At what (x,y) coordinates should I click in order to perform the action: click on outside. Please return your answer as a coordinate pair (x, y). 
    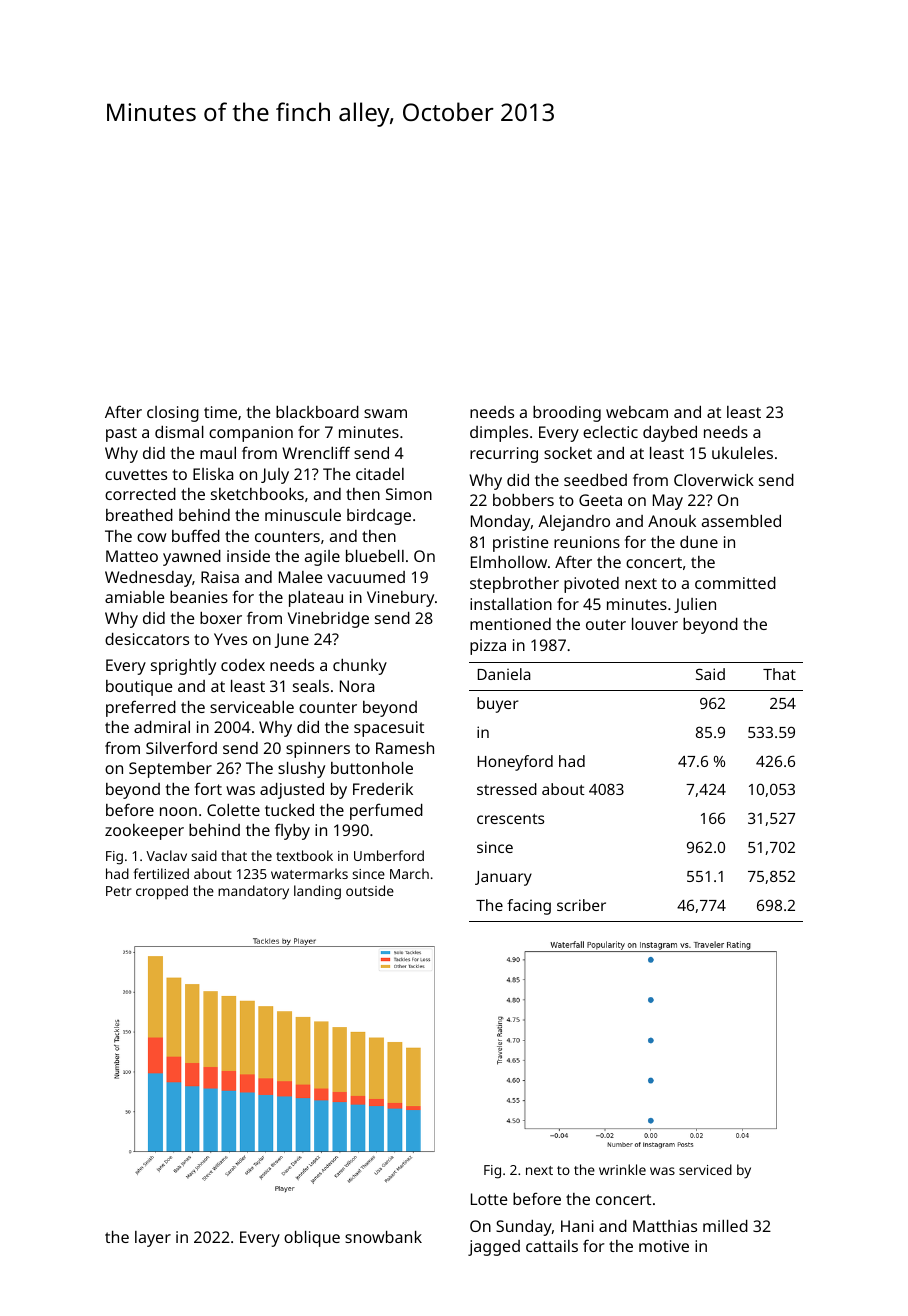
    Looking at the image, I should click on (370, 890).
